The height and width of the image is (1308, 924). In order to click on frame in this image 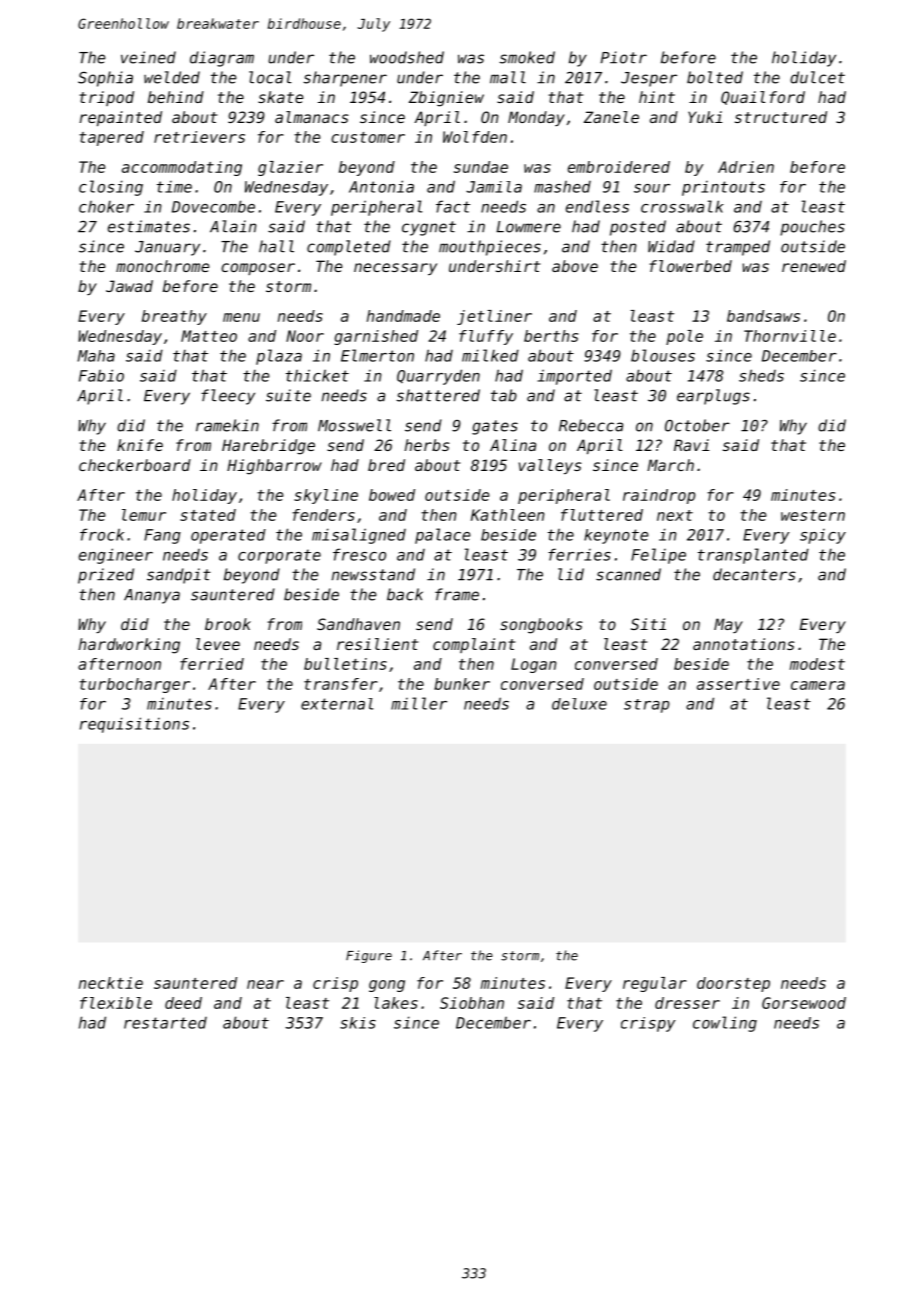, I will do `click(457, 594)`.
